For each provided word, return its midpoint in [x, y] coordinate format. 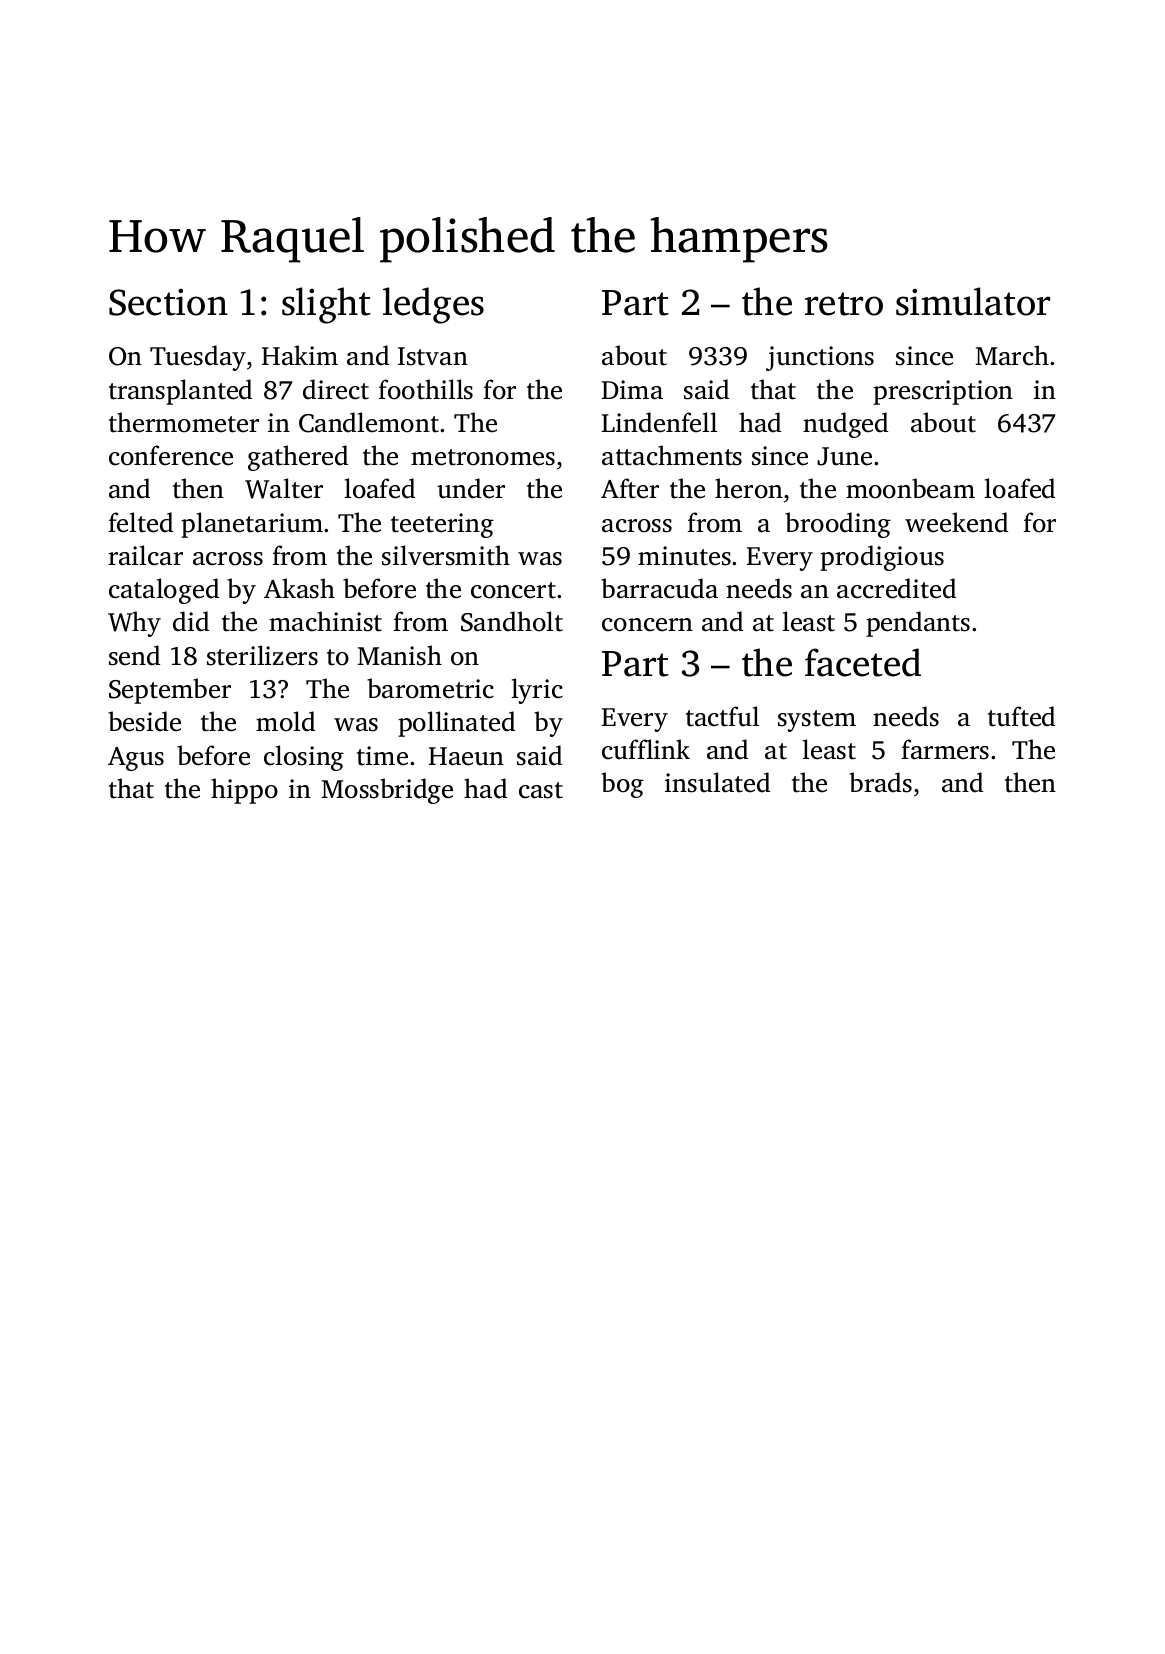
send [134, 655]
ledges [433, 305]
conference [171, 455]
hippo [244, 791]
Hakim [300, 355]
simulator [973, 301]
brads [880, 782]
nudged [845, 425]
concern [647, 625]
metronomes [483, 457]
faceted [863, 662]
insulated [717, 782]
